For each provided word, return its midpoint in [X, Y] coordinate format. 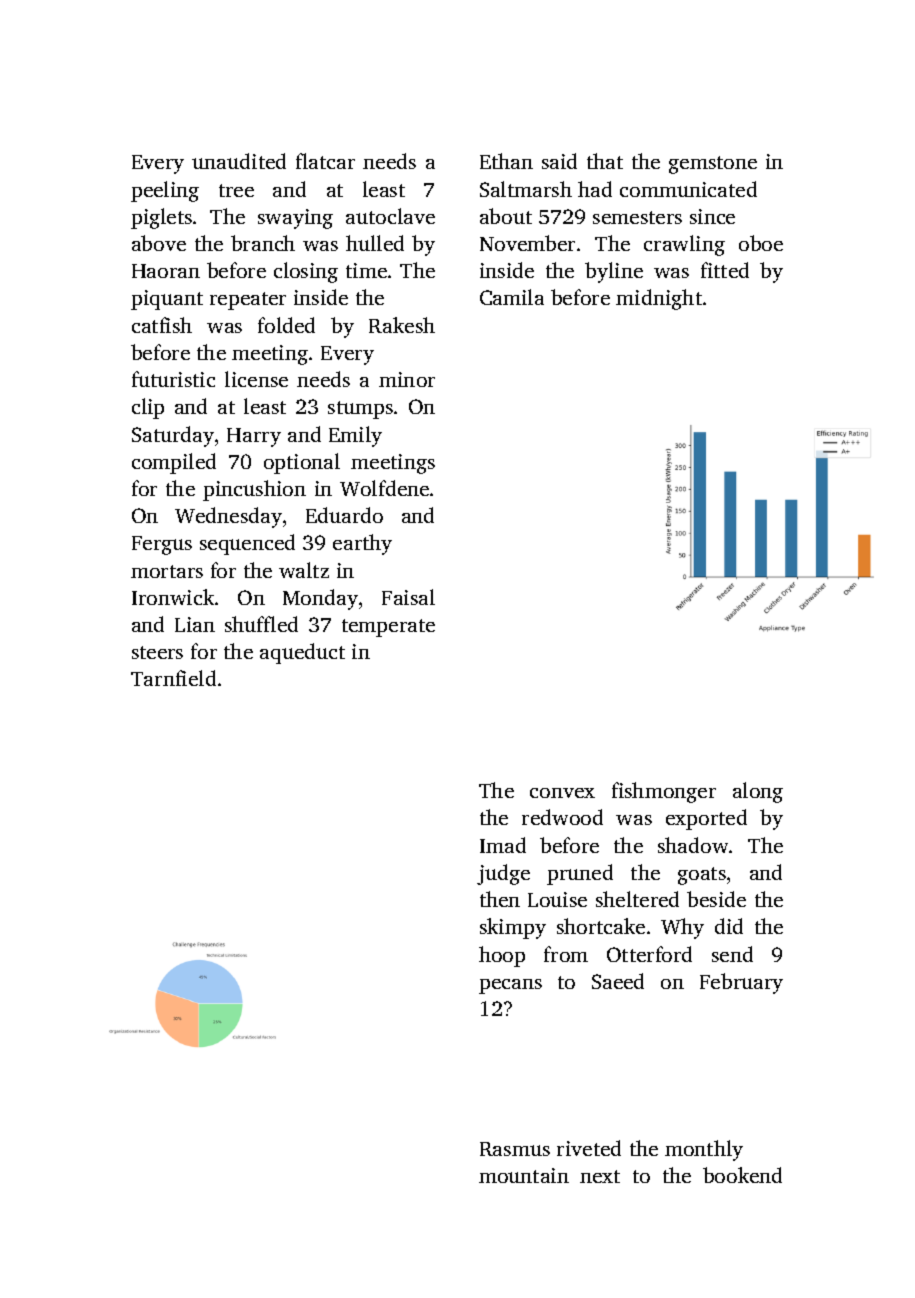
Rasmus [515, 1149]
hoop [502, 956]
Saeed [618, 981]
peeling [165, 191]
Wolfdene [384, 488]
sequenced [247, 544]
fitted [725, 270]
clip [148, 408]
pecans [510, 986]
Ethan [506, 161]
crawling [684, 245]
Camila [512, 297]
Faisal [408, 597]
